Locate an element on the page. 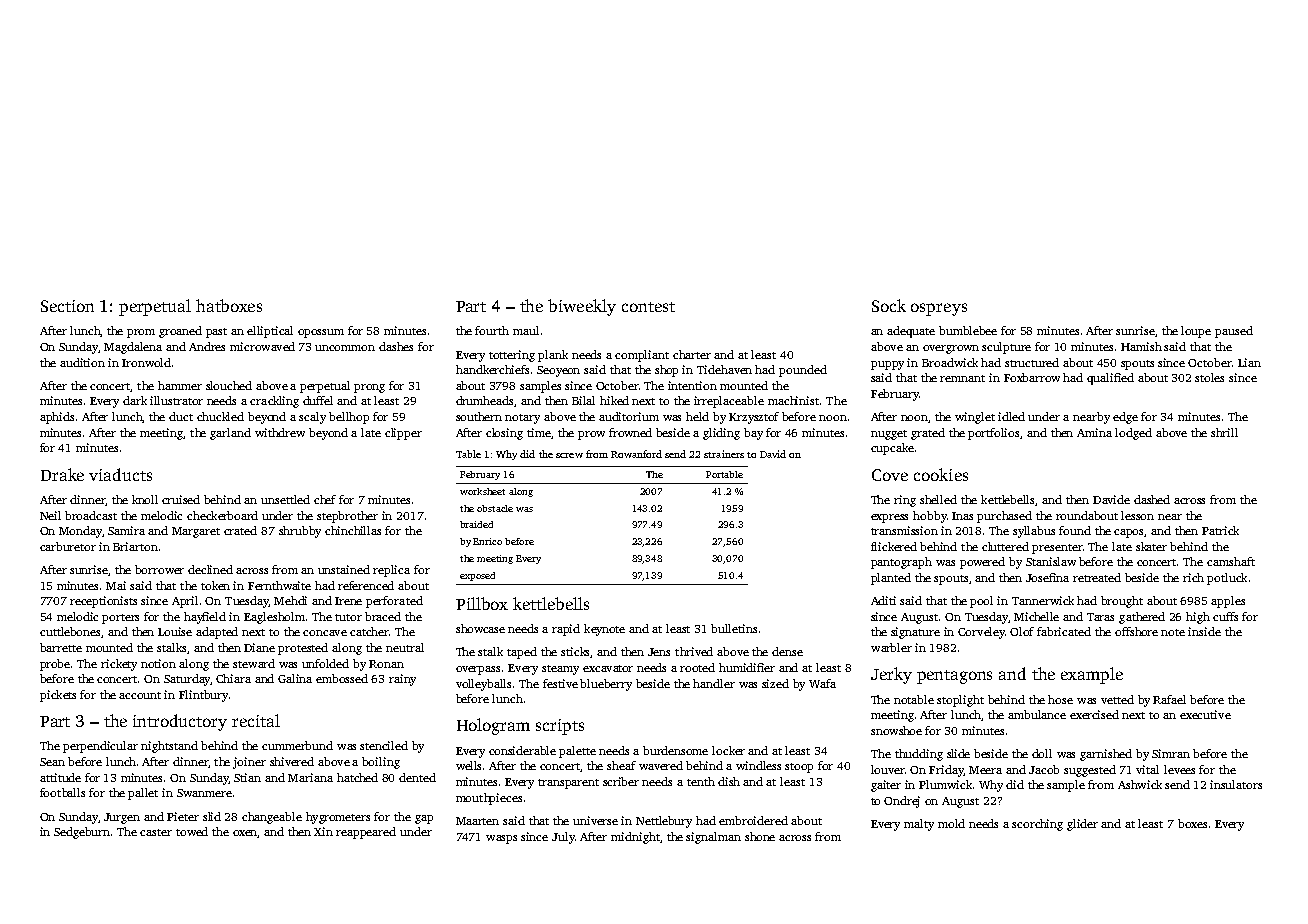 This image has width=1308, height=924. loupe is located at coordinates (1196, 332).
